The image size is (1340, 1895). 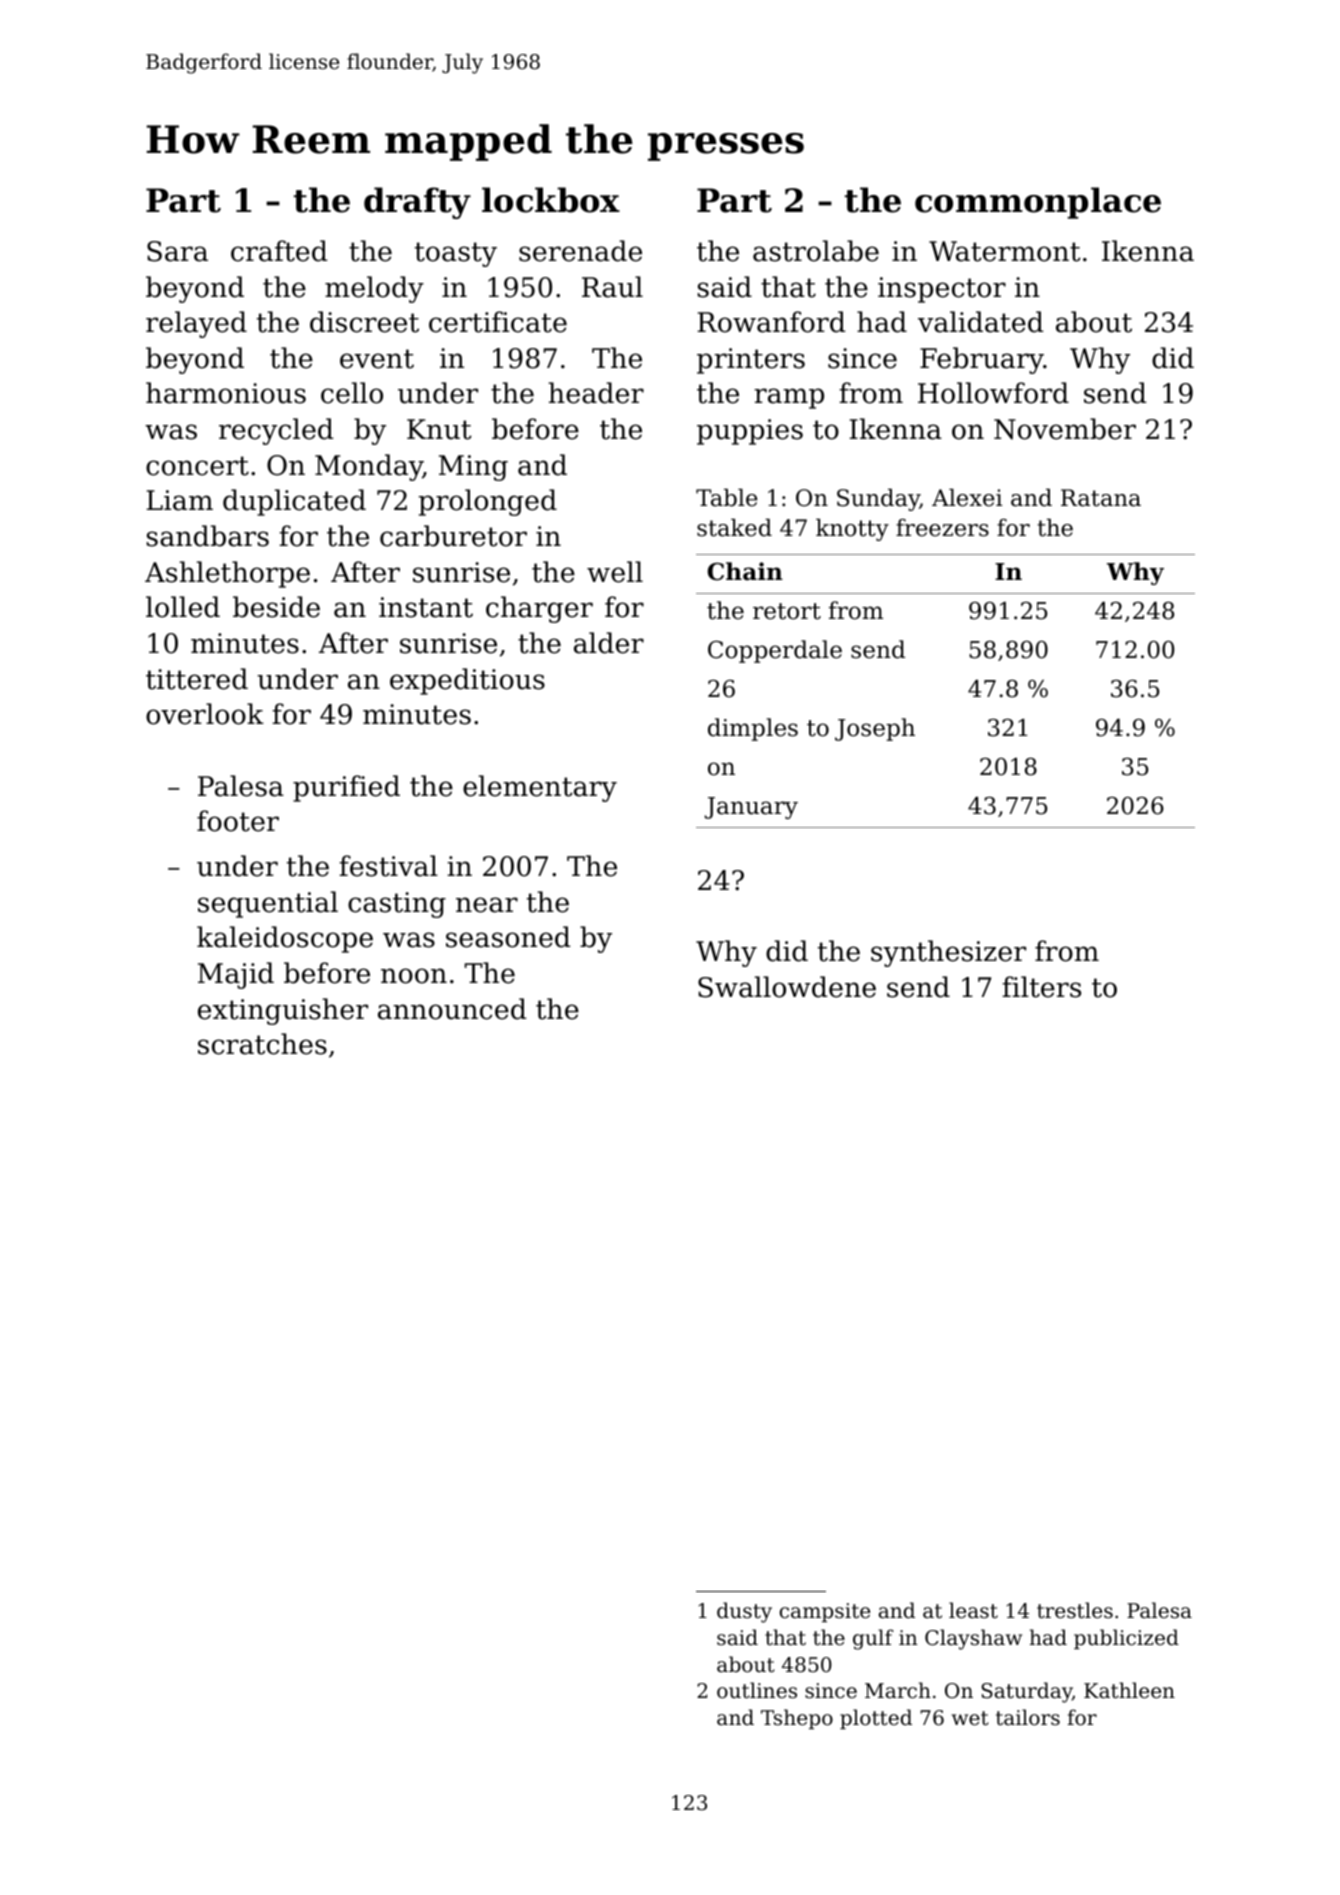 I want to click on serenade, so click(x=580, y=251).
